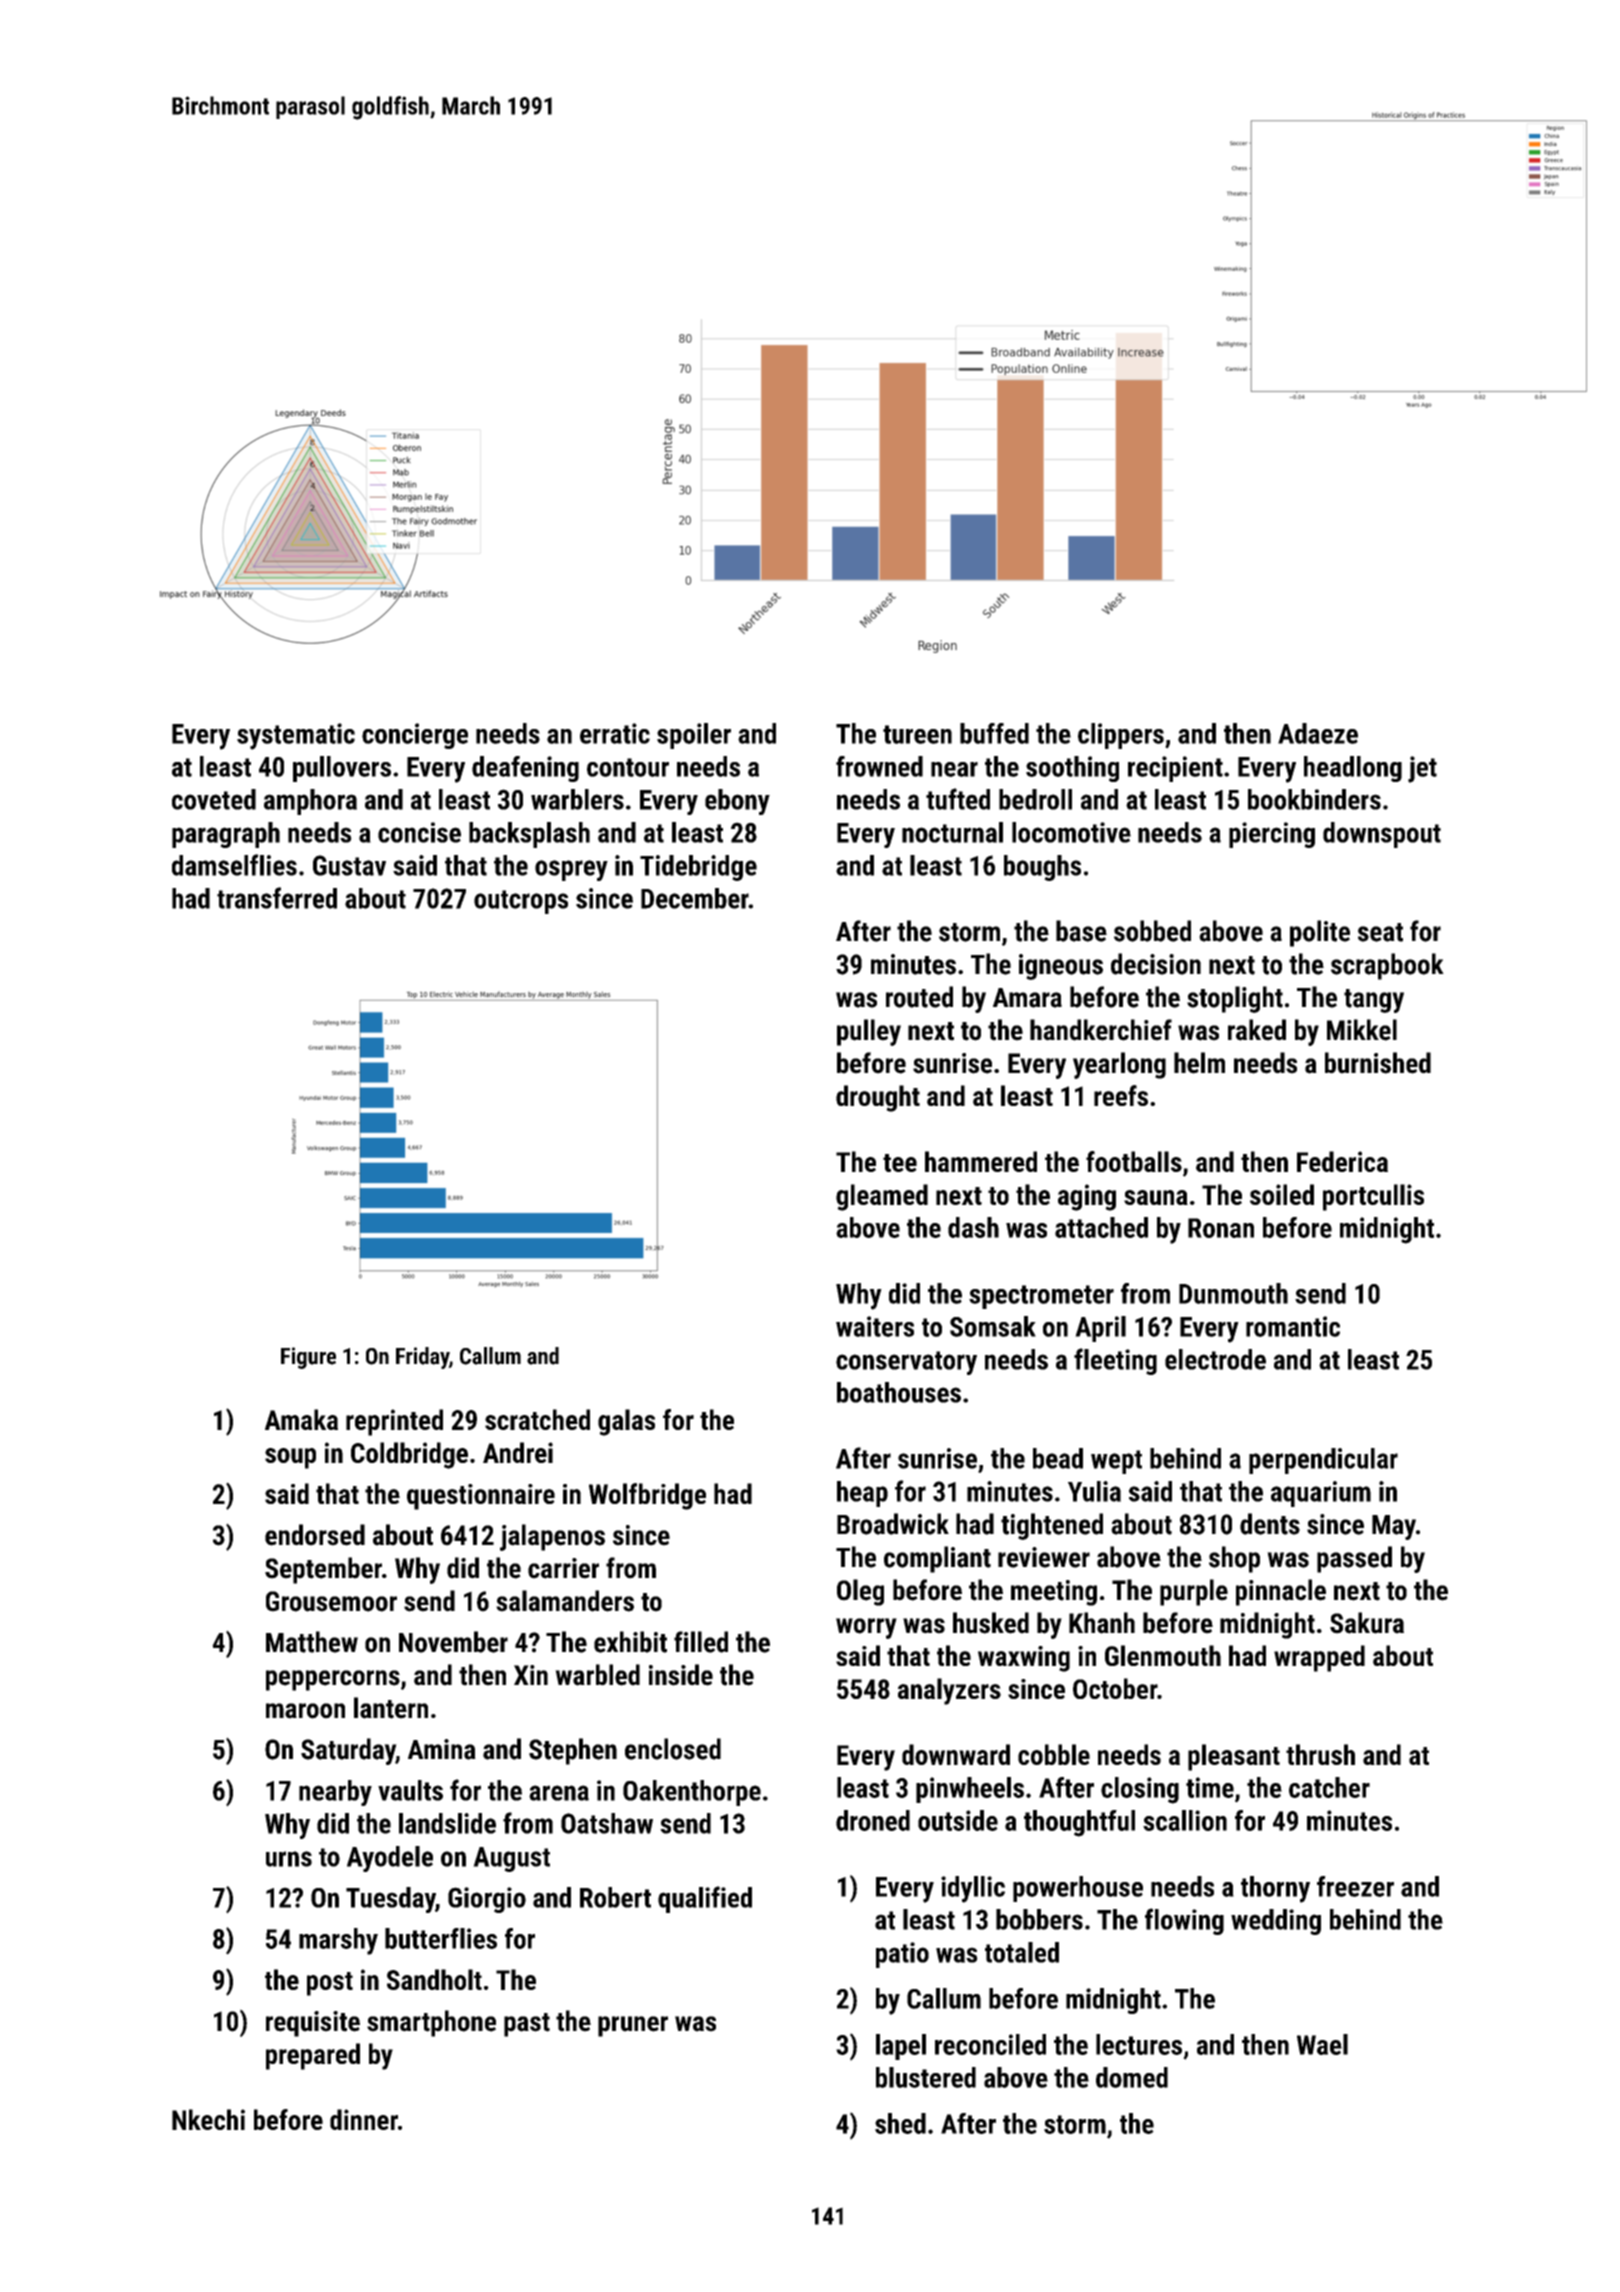 The width and height of the image is (1620, 2292). What do you see at coordinates (364, 2119) in the image?
I see `dinner` at bounding box center [364, 2119].
